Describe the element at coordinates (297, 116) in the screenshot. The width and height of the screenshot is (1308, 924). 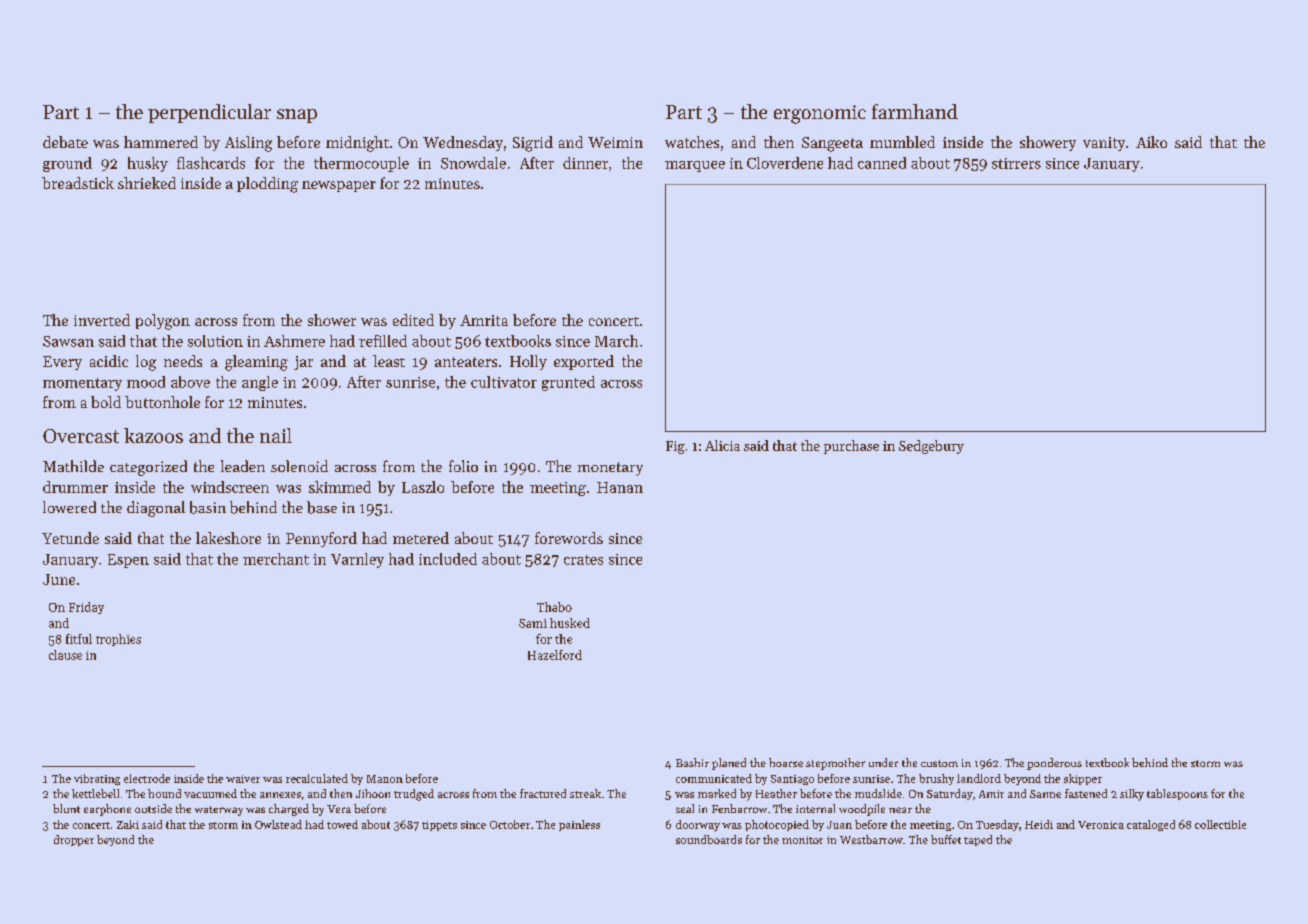
I see `snap` at that location.
